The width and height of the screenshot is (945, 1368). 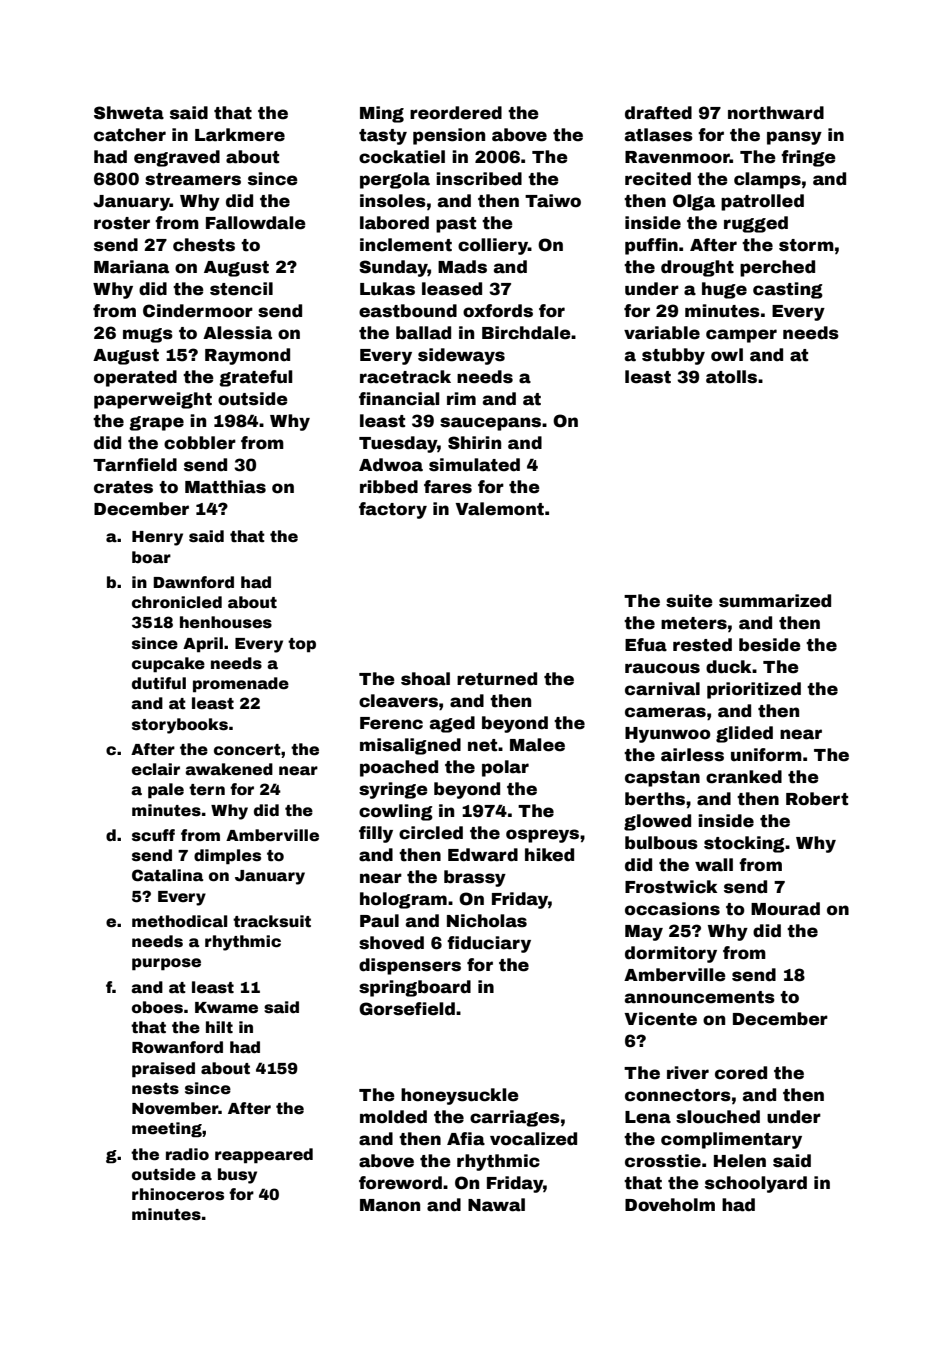 What do you see at coordinates (644, 933) in the screenshot?
I see `May` at bounding box center [644, 933].
